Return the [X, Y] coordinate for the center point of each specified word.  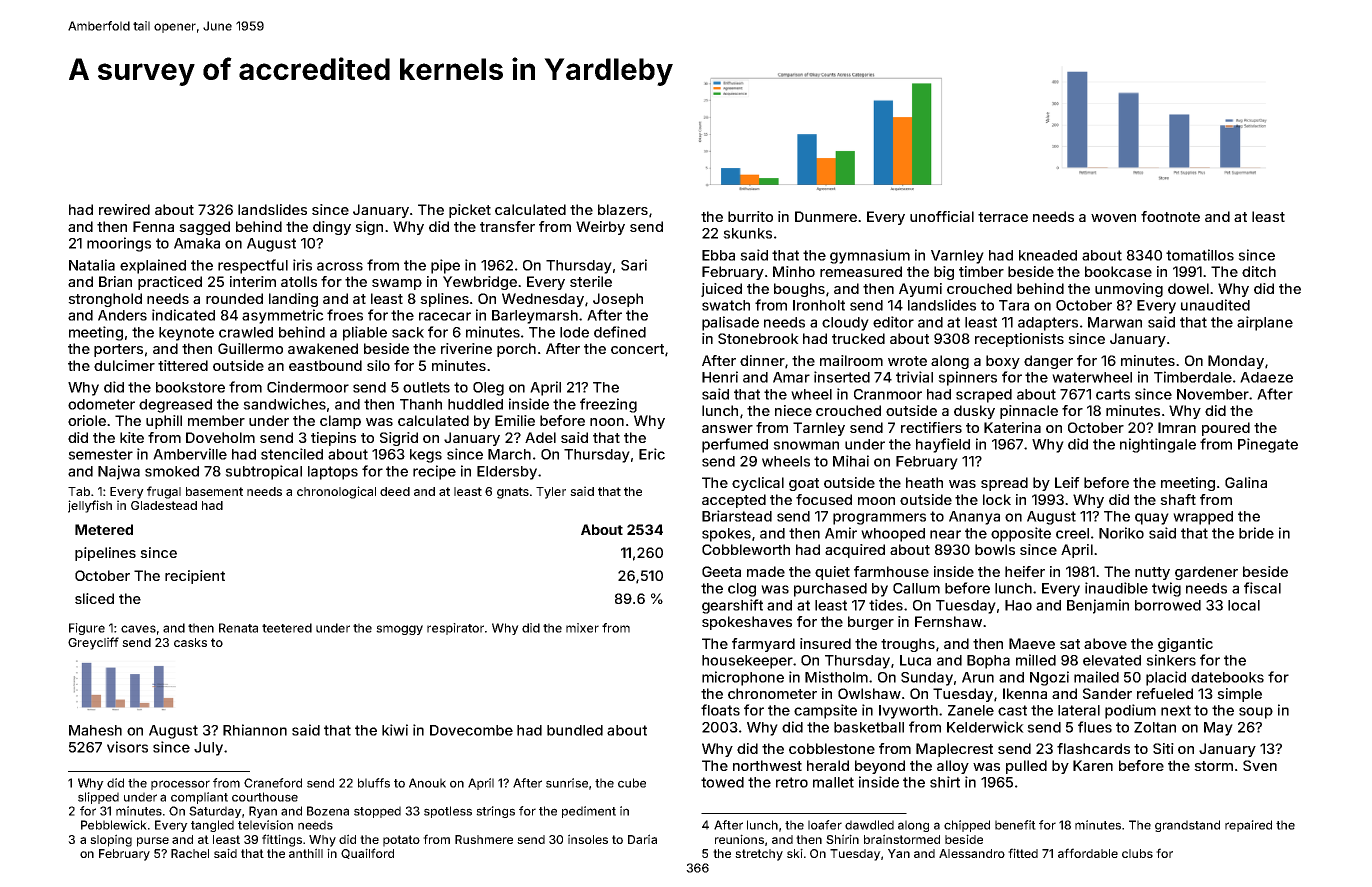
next [1176, 710]
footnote [1170, 216]
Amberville [190, 454]
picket [470, 211]
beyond [880, 767]
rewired [124, 209]
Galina [1246, 482]
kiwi [395, 730]
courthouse [265, 797]
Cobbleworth [746, 549]
